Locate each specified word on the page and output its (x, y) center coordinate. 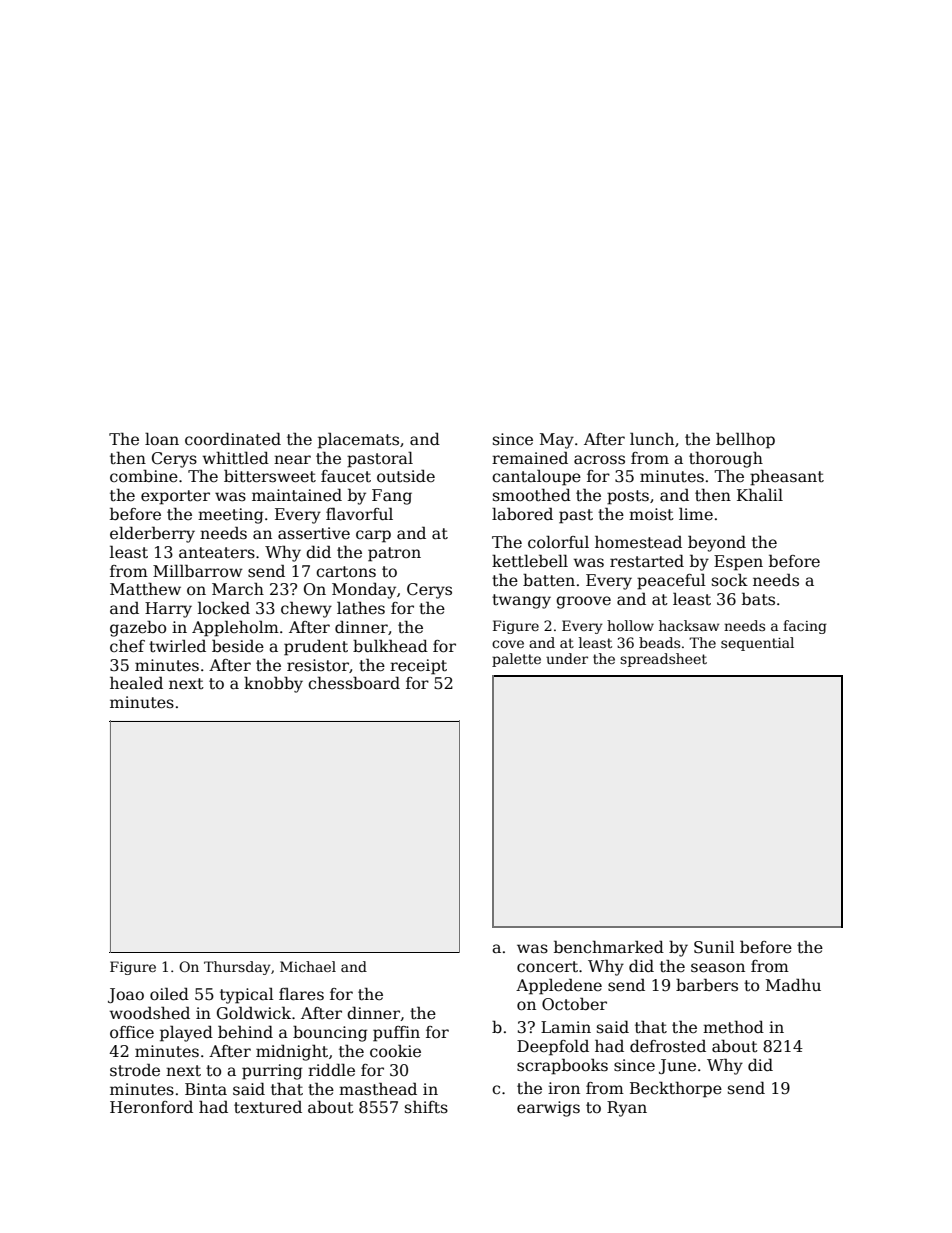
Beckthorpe (676, 1090)
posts (628, 497)
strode (135, 1070)
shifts (426, 1107)
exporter (175, 497)
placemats (358, 440)
